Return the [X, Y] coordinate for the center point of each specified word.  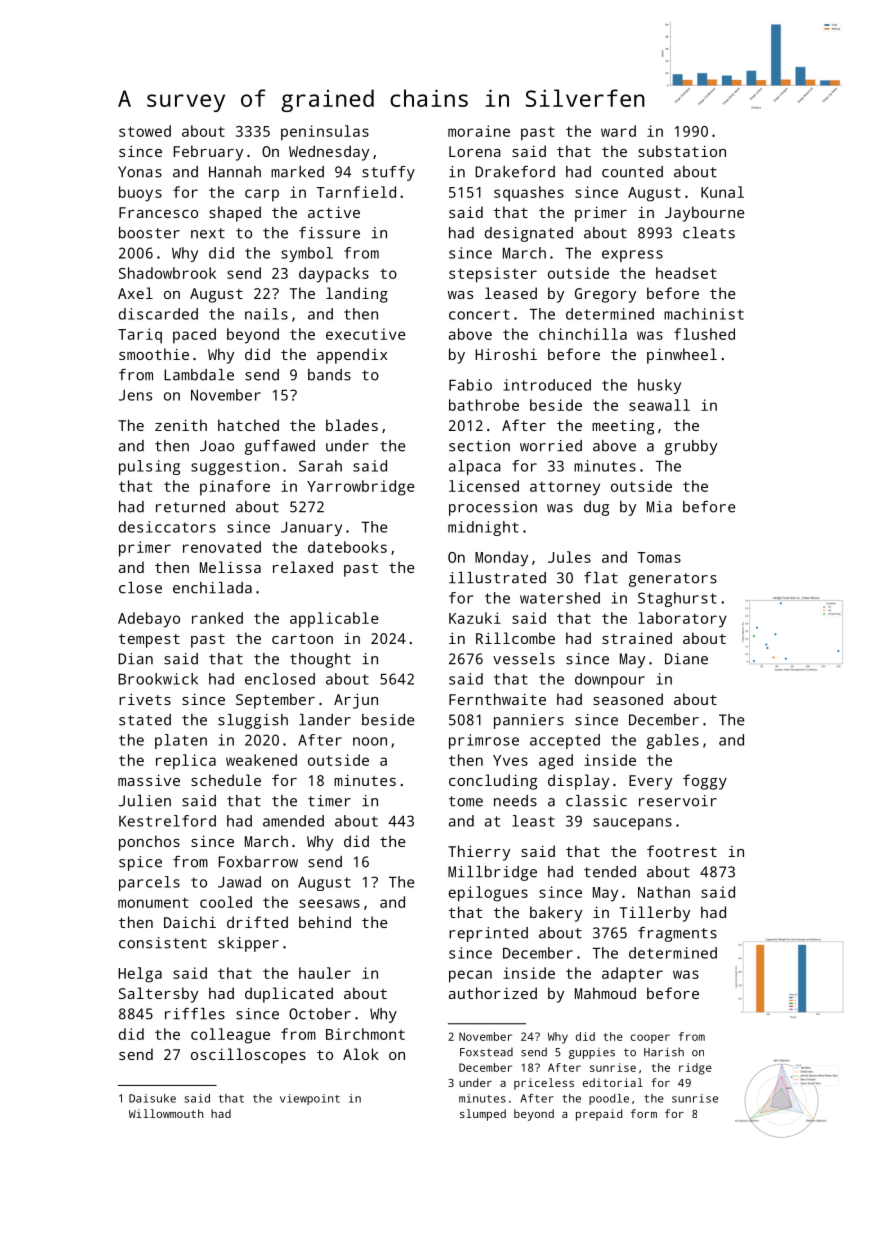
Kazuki [475, 618]
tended [610, 872]
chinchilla [583, 334]
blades [352, 425]
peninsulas [325, 133]
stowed [145, 131]
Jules [569, 557]
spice [140, 863]
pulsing [149, 467]
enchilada [212, 588]
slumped [483, 1115]
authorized [493, 993]
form [644, 1113]
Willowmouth [166, 1113]
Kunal [722, 192]
